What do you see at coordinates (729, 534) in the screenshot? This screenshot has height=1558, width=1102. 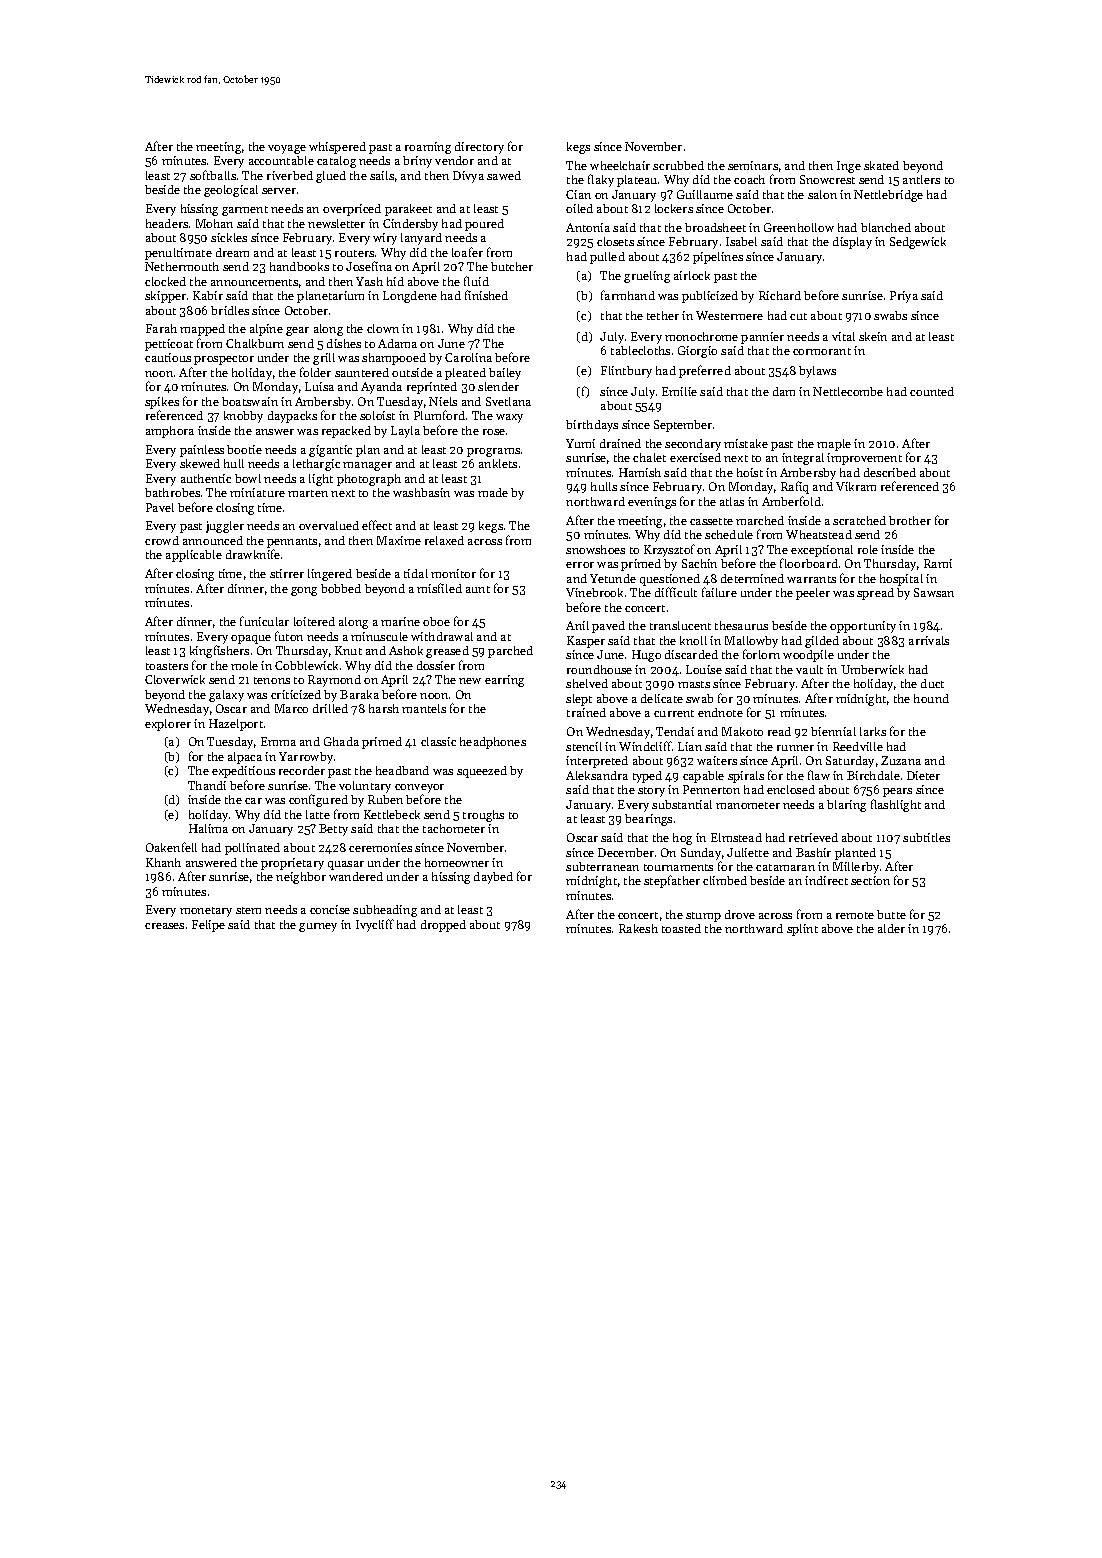 I see `schedule` at bounding box center [729, 534].
